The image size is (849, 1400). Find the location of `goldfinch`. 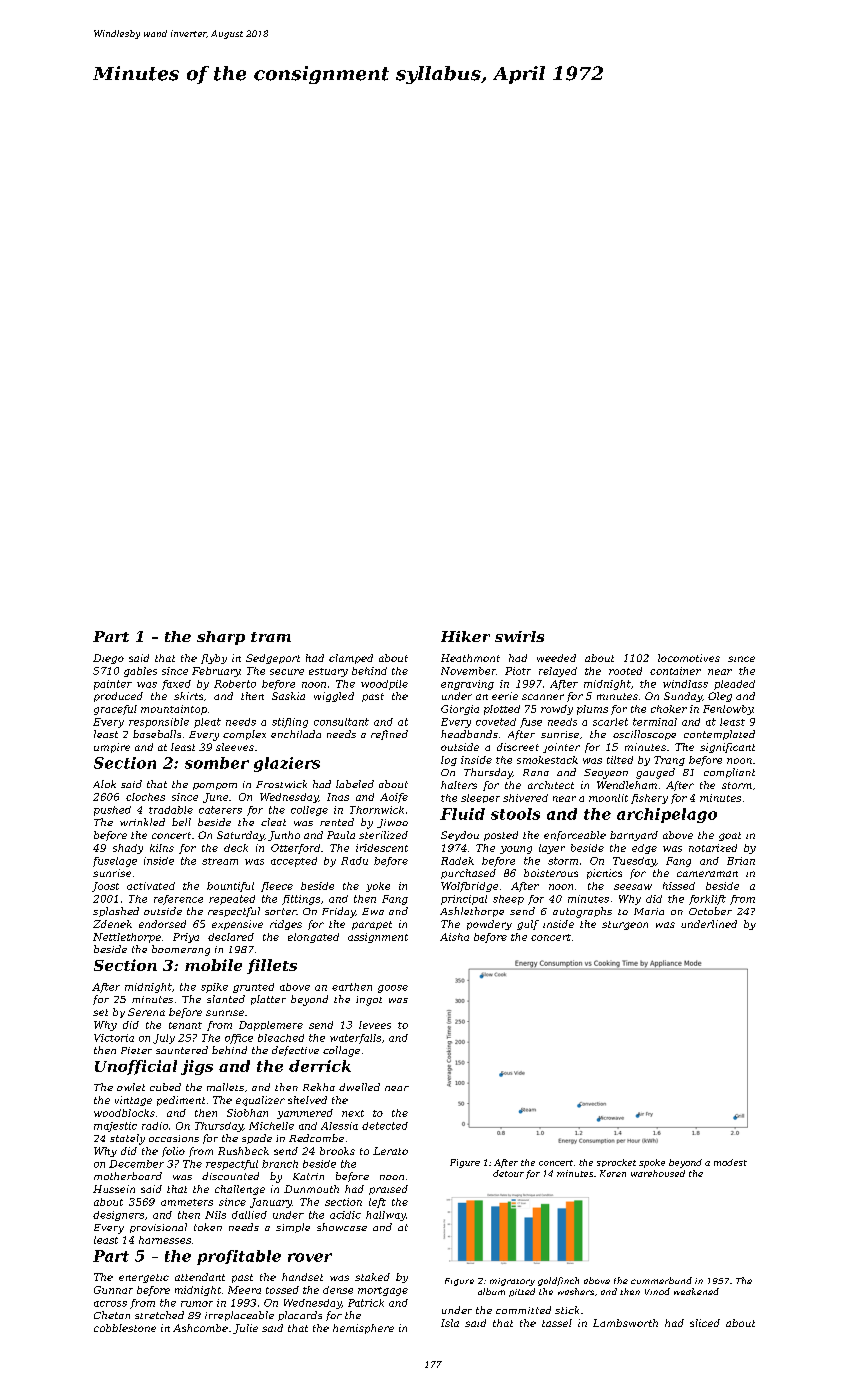

goldfinch is located at coordinates (558, 1281).
